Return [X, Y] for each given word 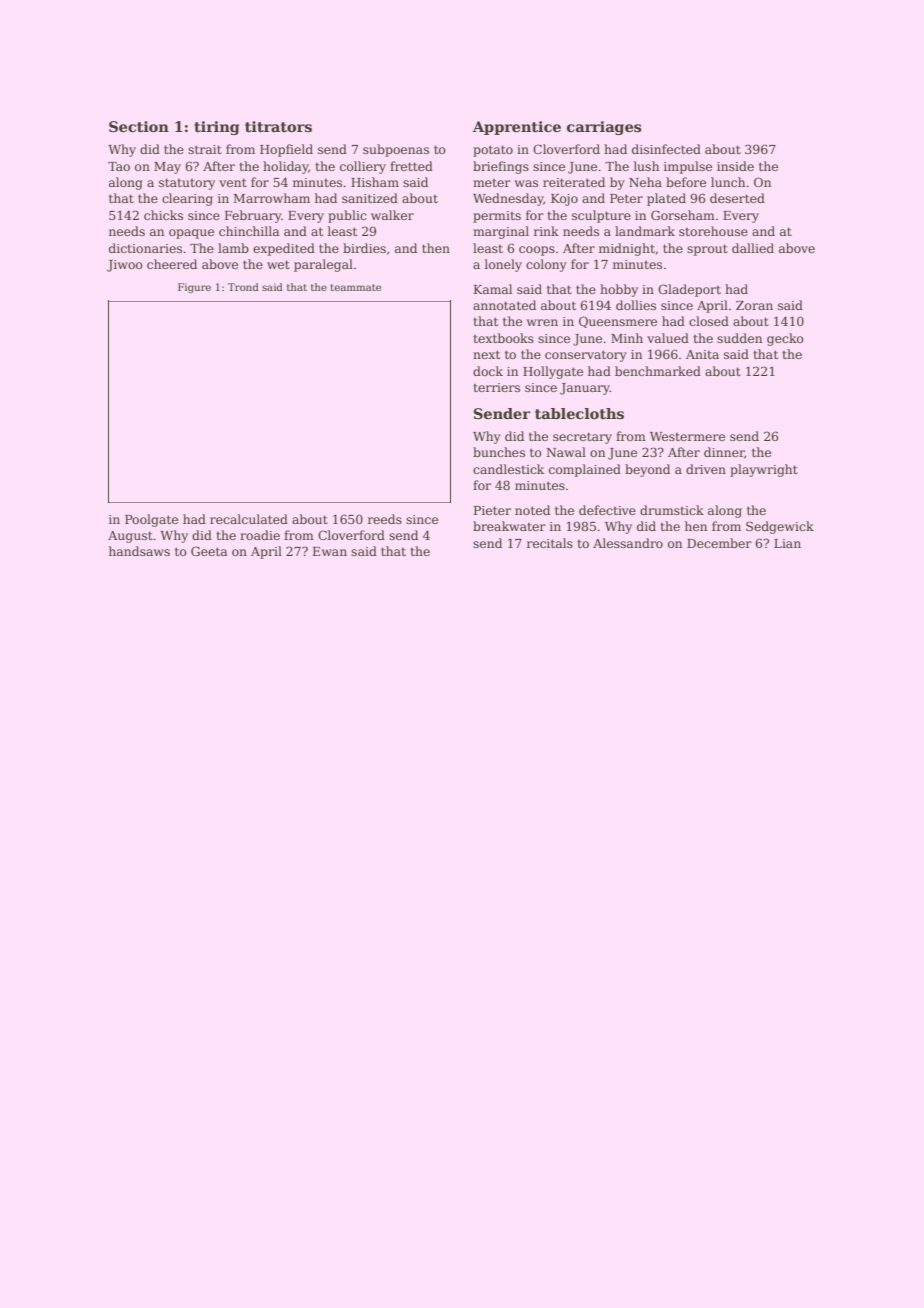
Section [139, 126]
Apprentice [517, 128]
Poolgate [151, 520]
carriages [604, 128]
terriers [496, 387]
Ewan [330, 551]
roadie [260, 535]
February [253, 216]
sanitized [370, 198]
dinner [724, 453]
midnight [627, 249]
